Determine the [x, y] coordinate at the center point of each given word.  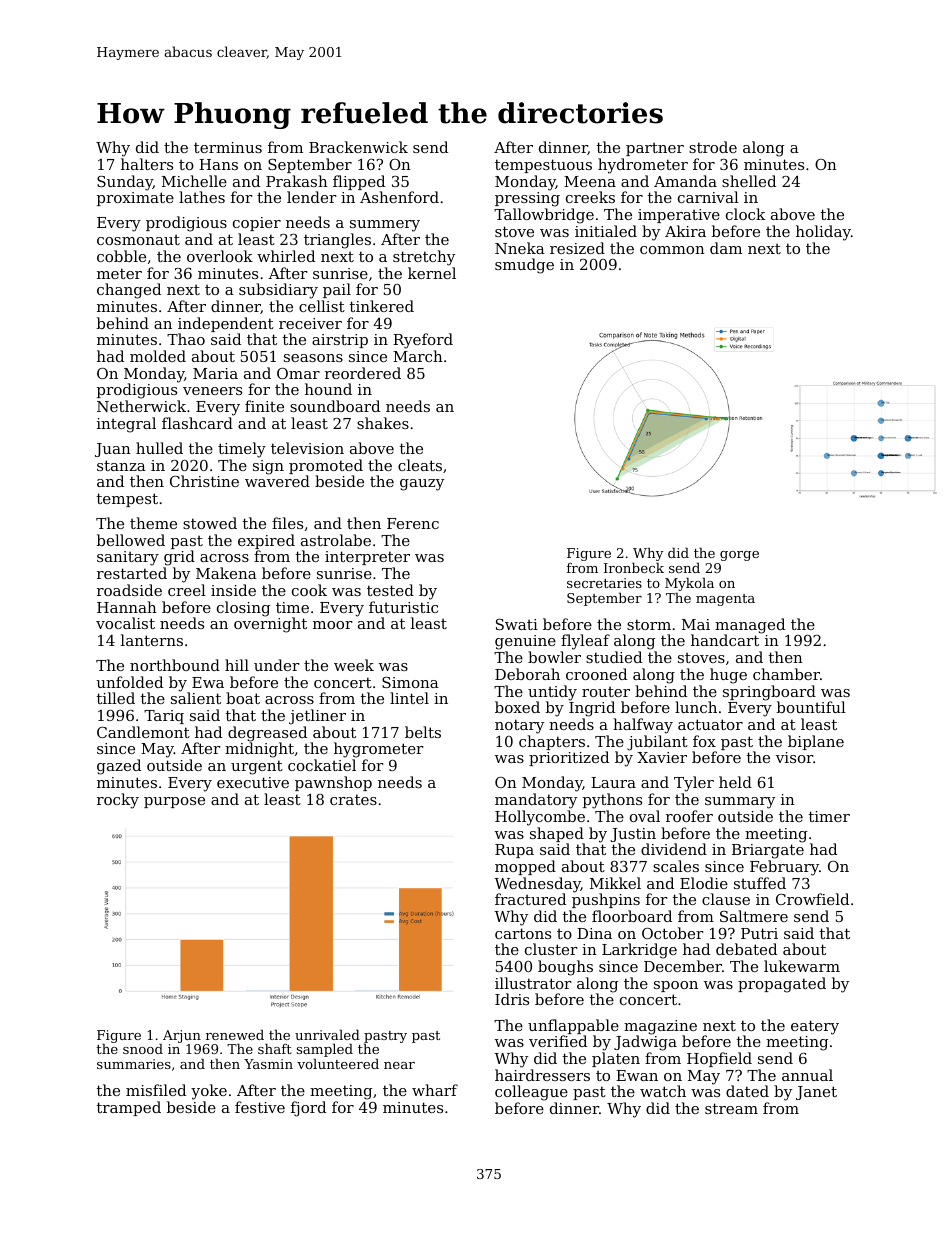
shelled [749, 181]
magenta [725, 600]
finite [264, 406]
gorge [739, 556]
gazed [119, 767]
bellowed [131, 540]
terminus [228, 147]
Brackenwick [358, 147]
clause [726, 899]
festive [260, 1107]
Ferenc [413, 523]
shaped [557, 834]
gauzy [422, 485]
